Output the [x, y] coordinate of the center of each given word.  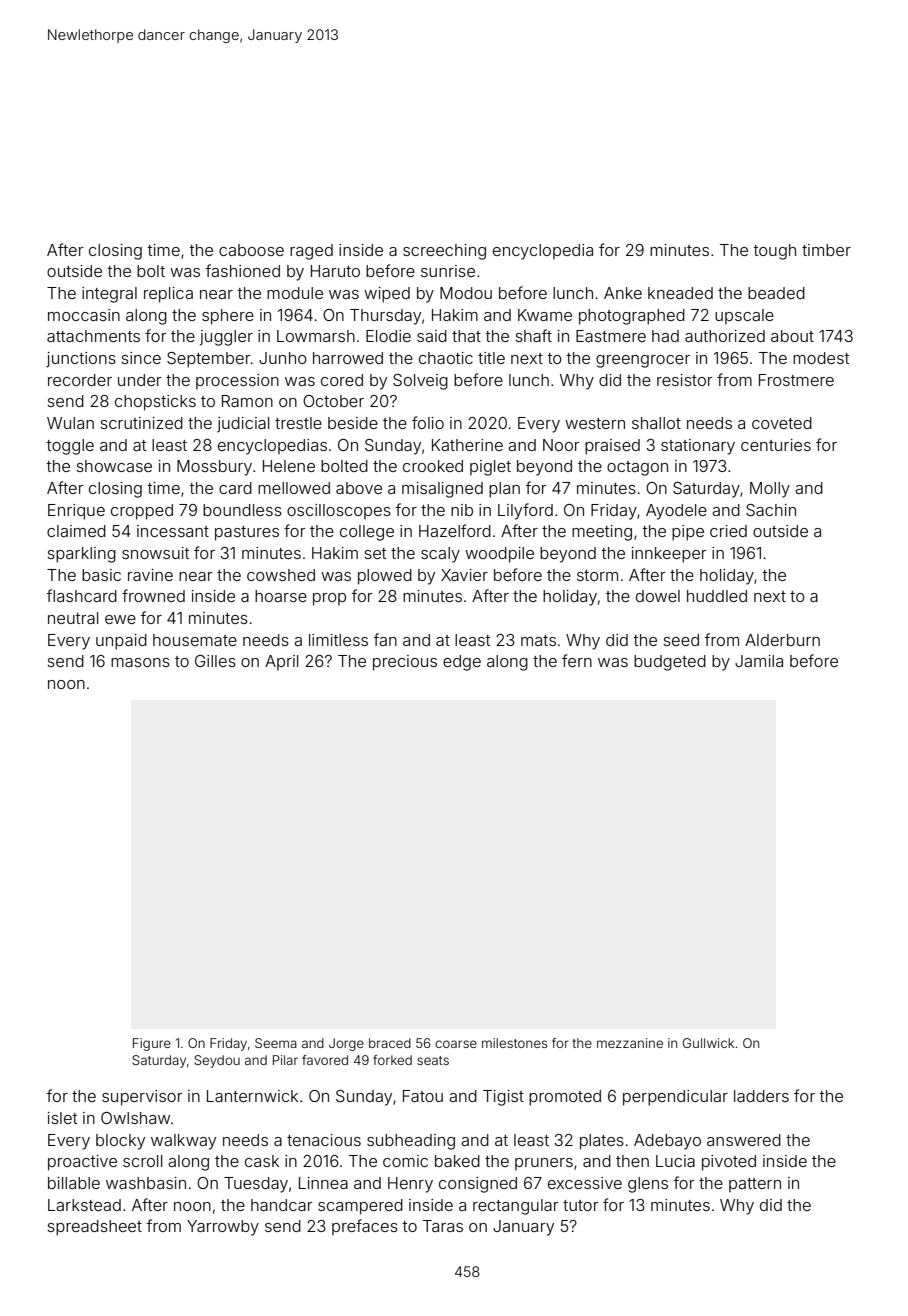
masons [140, 662]
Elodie [388, 336]
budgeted [670, 663]
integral [109, 295]
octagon [637, 468]
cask [262, 1161]
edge [462, 663]
